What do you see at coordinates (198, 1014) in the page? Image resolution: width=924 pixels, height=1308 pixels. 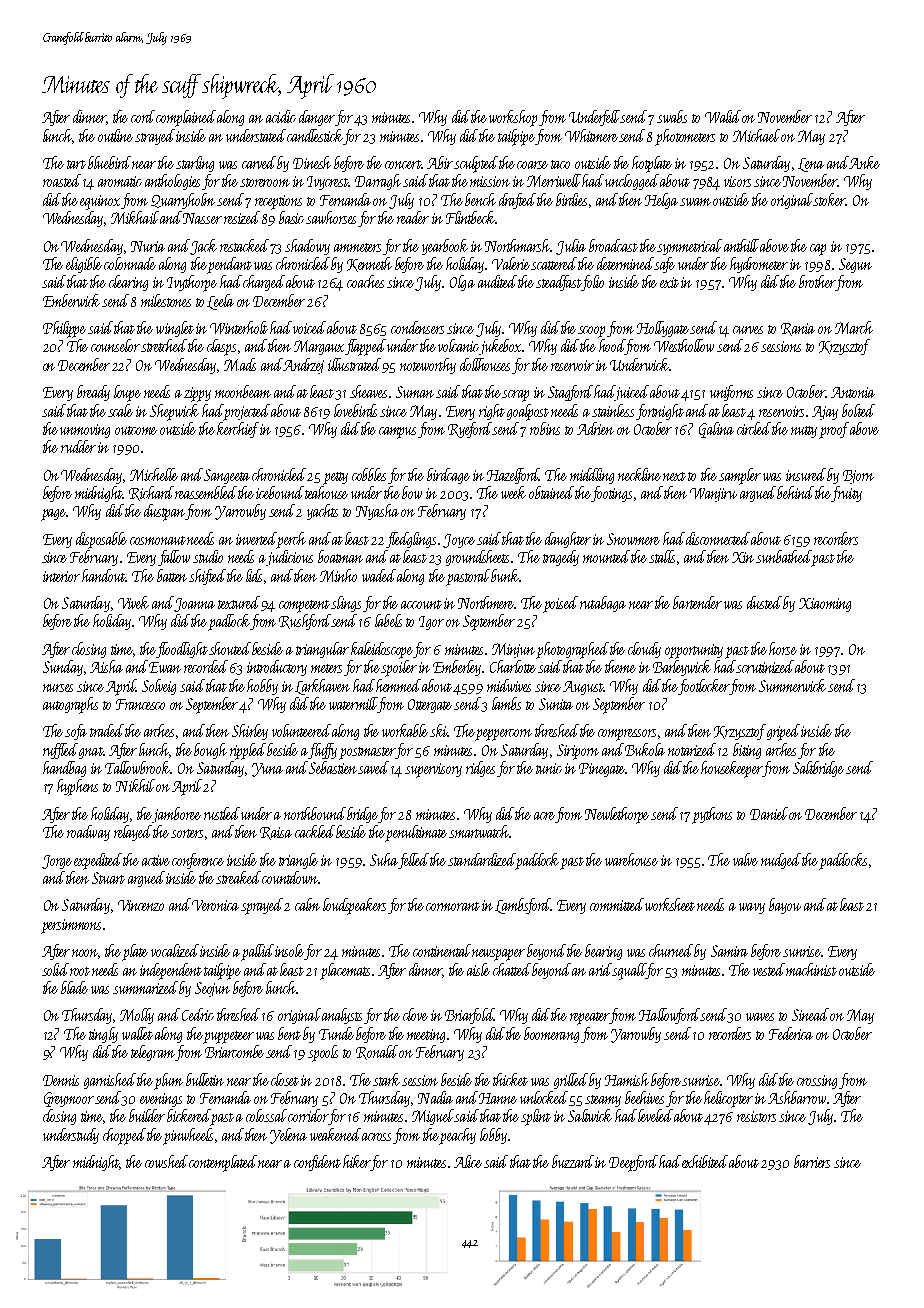 I see `Cedric` at bounding box center [198, 1014].
